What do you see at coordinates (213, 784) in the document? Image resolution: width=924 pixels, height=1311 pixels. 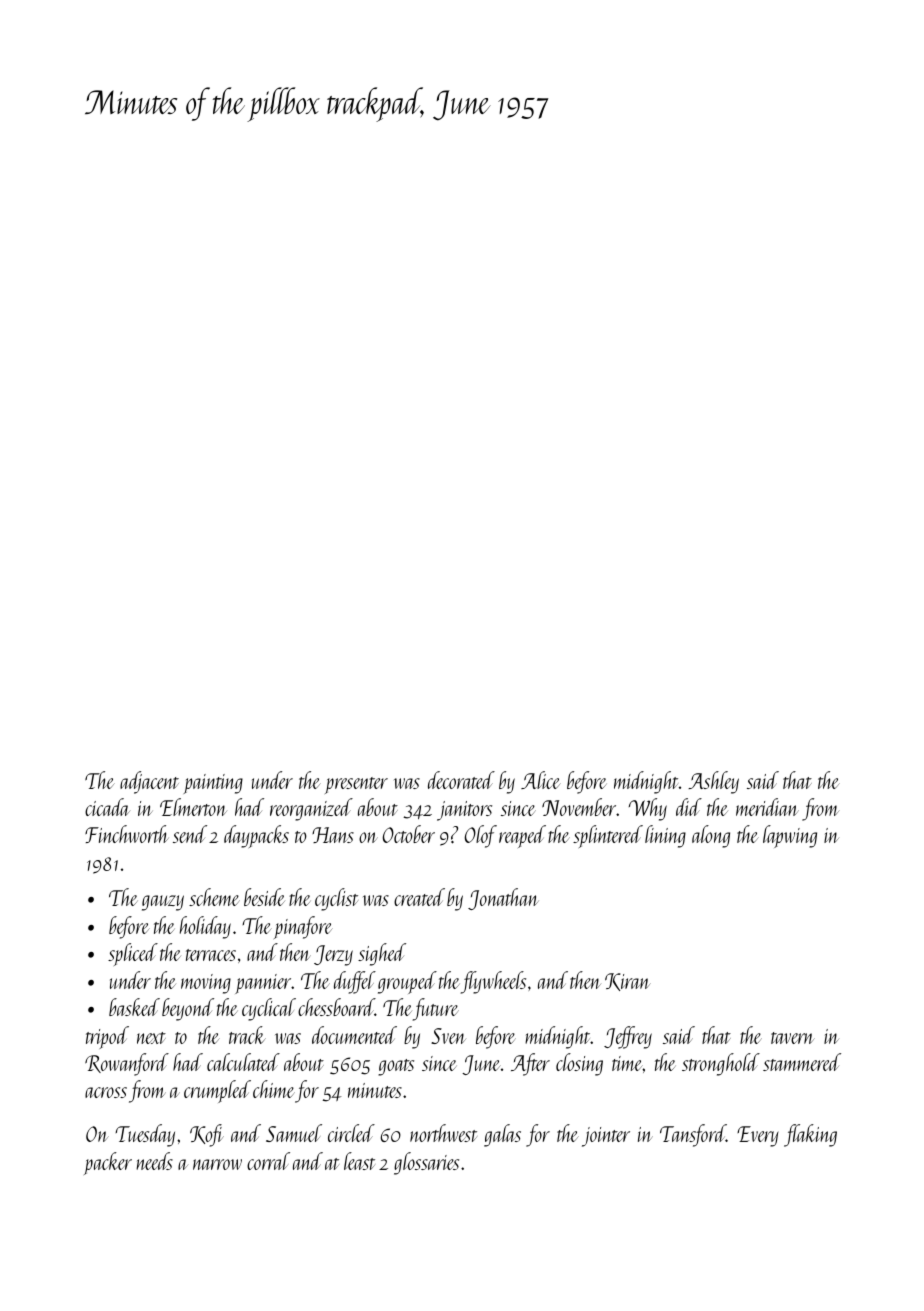 I see `painting` at bounding box center [213, 784].
